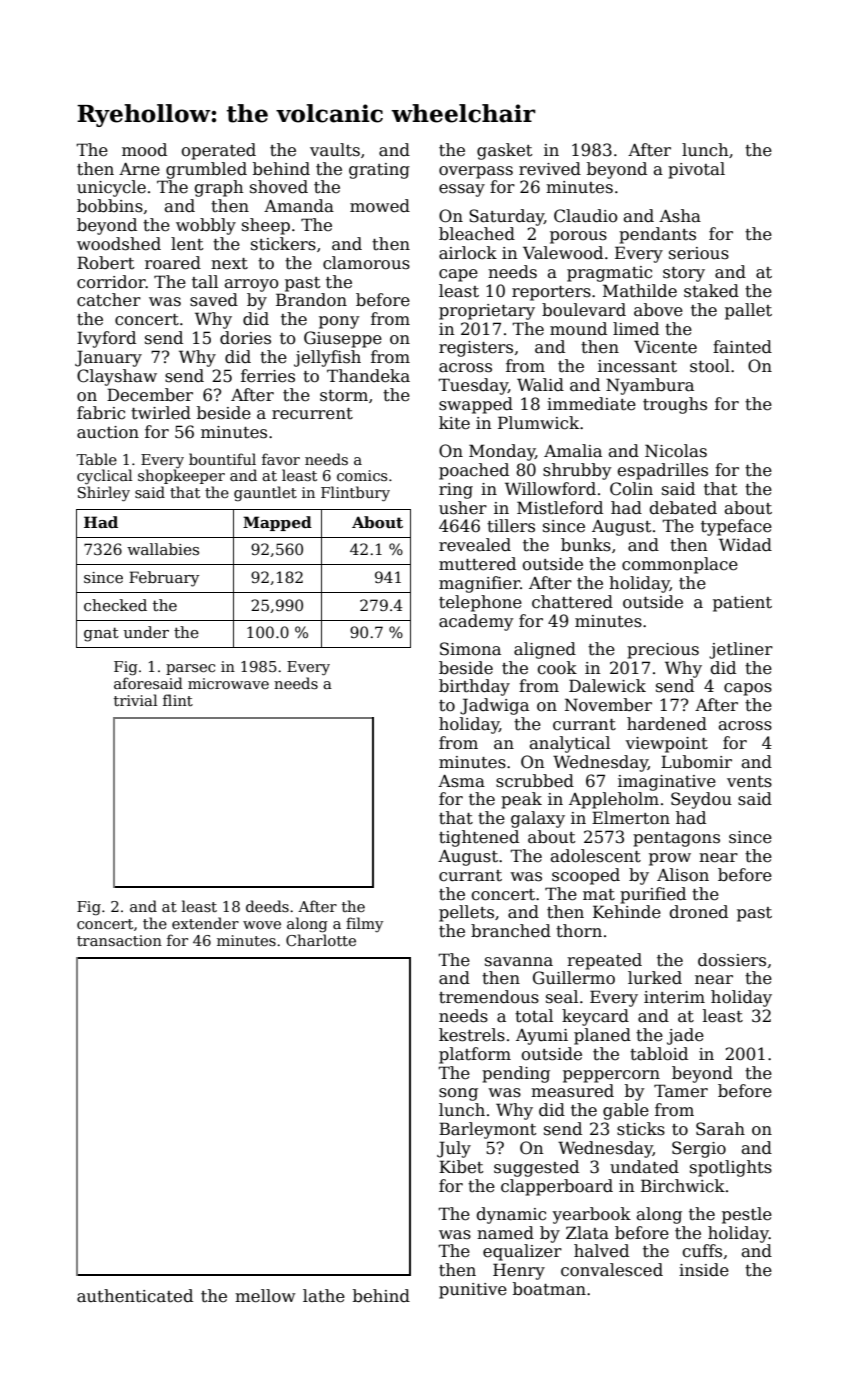  What do you see at coordinates (494, 706) in the screenshot?
I see `Jadwiga` at bounding box center [494, 706].
